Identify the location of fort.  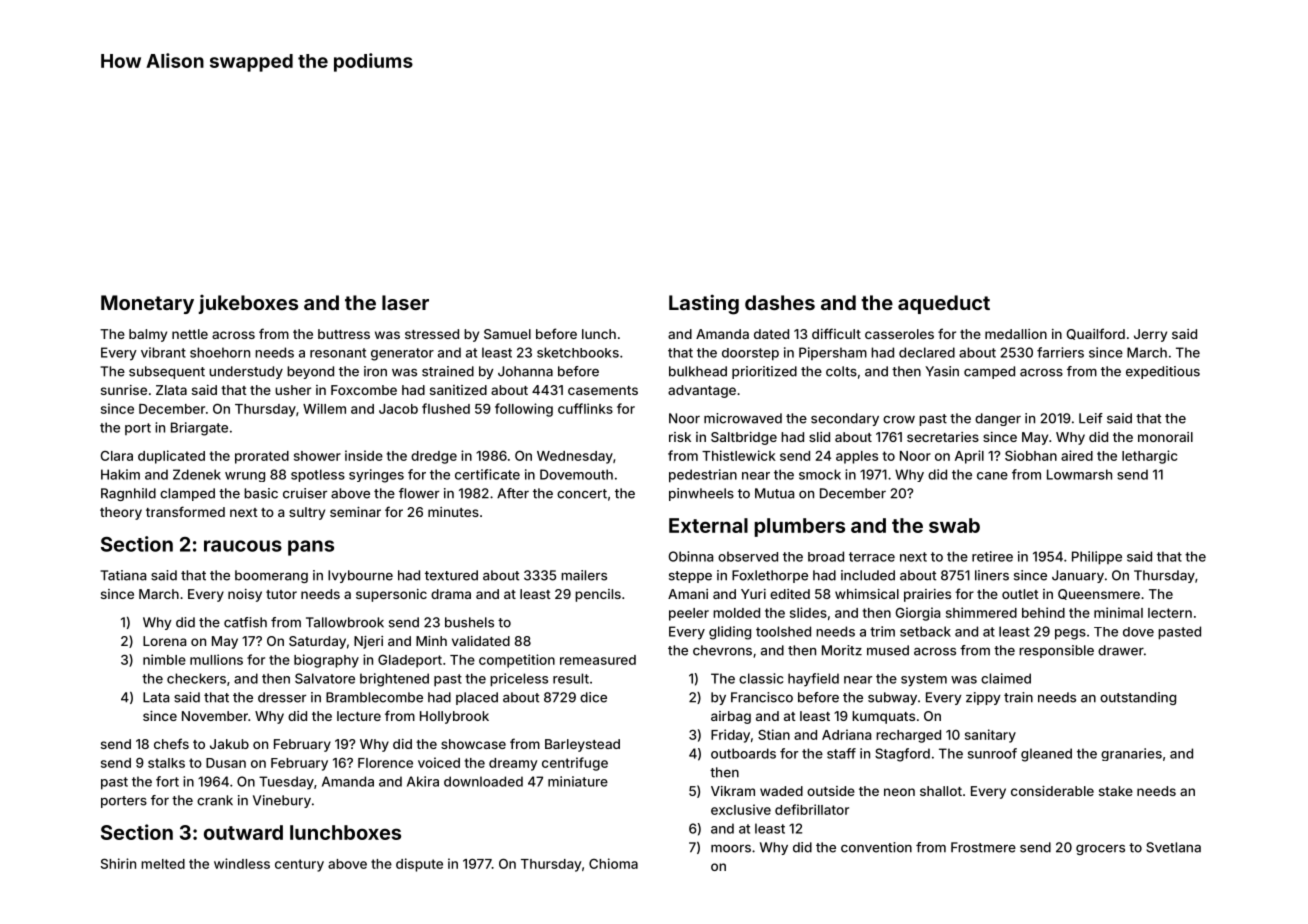
(167, 781).
